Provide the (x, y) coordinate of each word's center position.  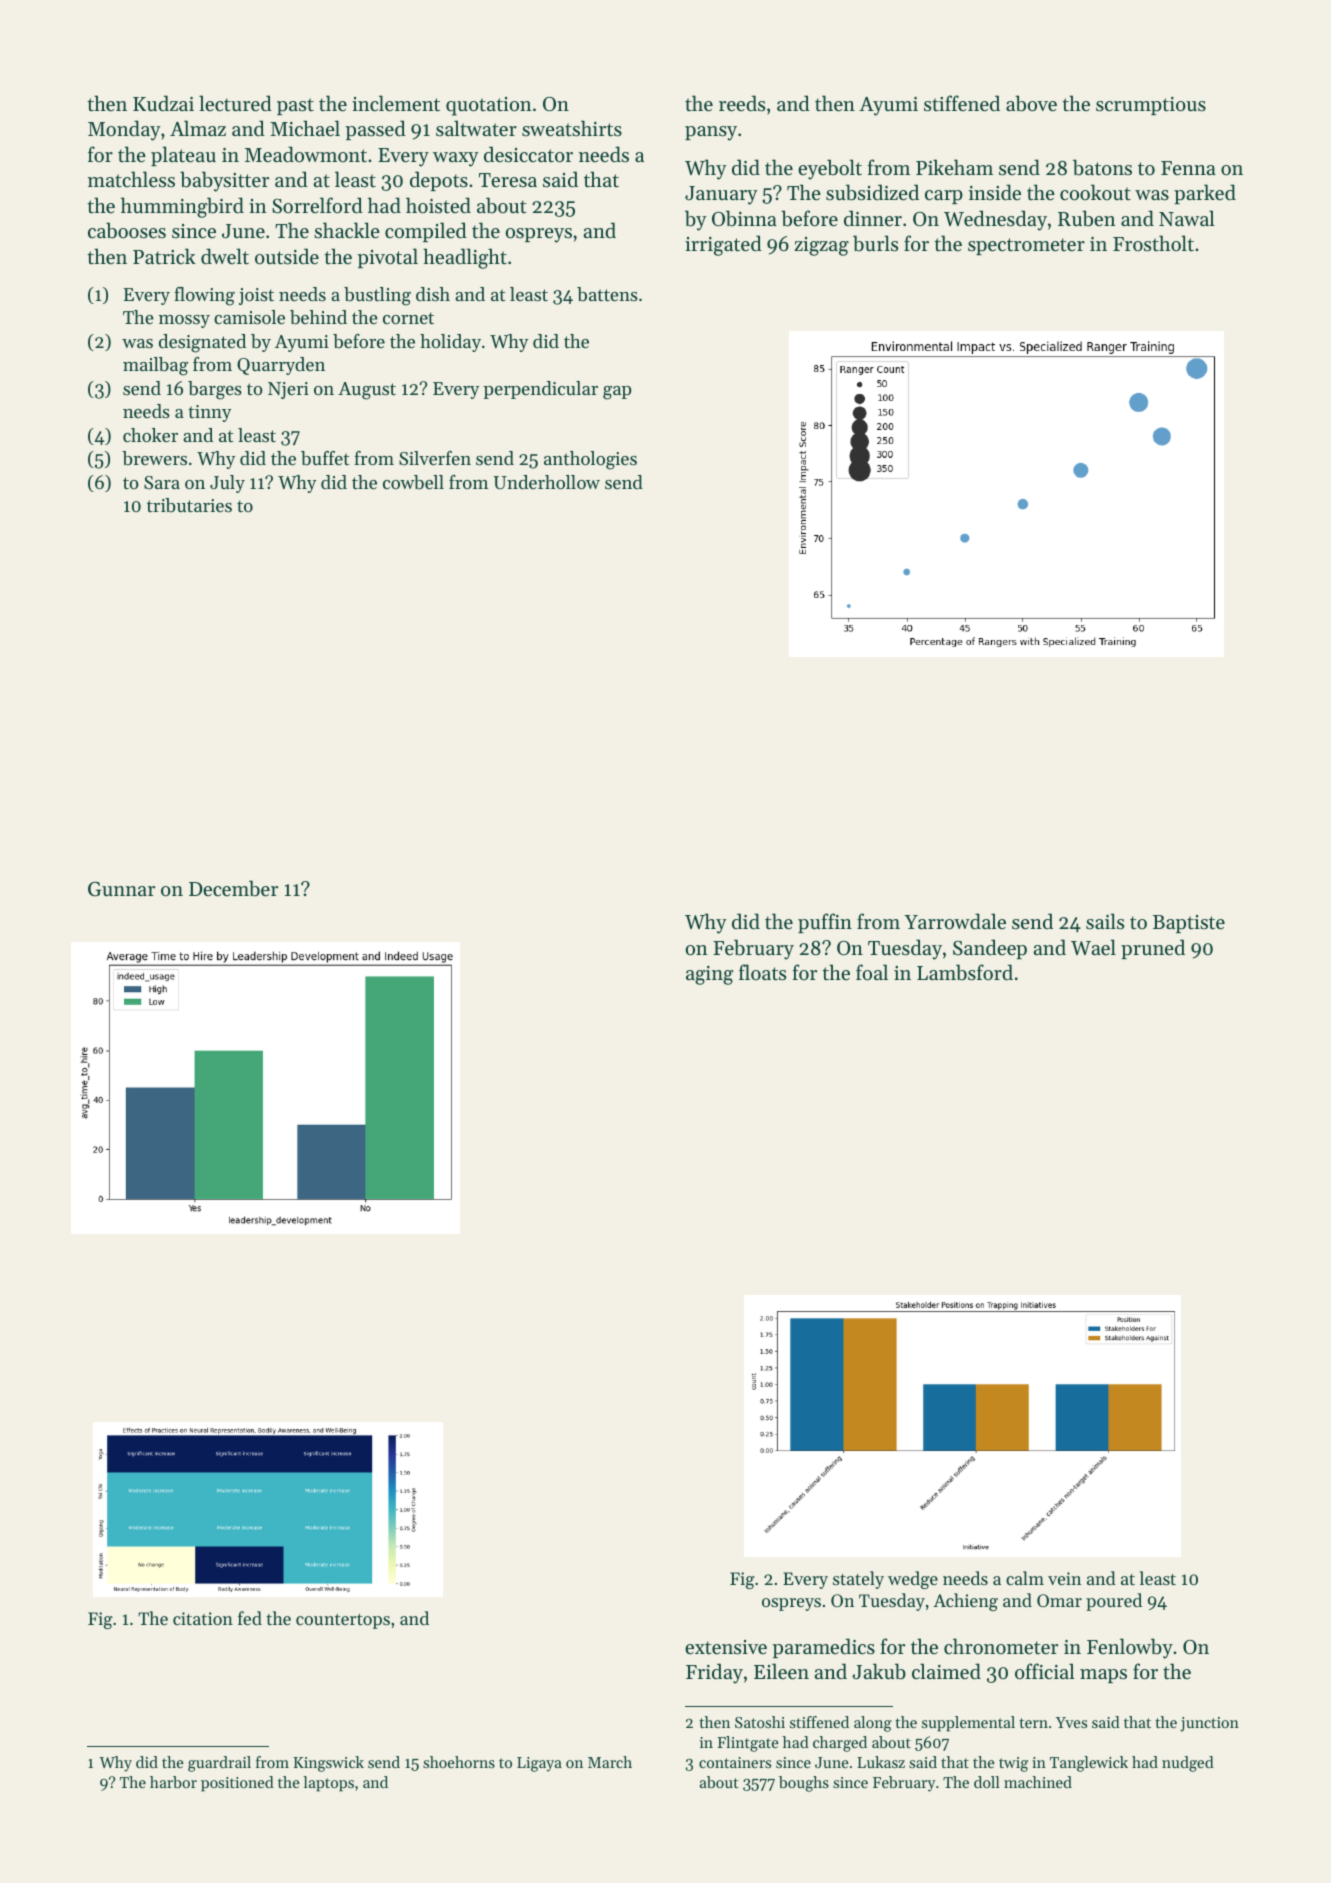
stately (858, 1580)
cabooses (127, 230)
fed (250, 1618)
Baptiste (1189, 924)
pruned (1153, 949)
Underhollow (547, 482)
